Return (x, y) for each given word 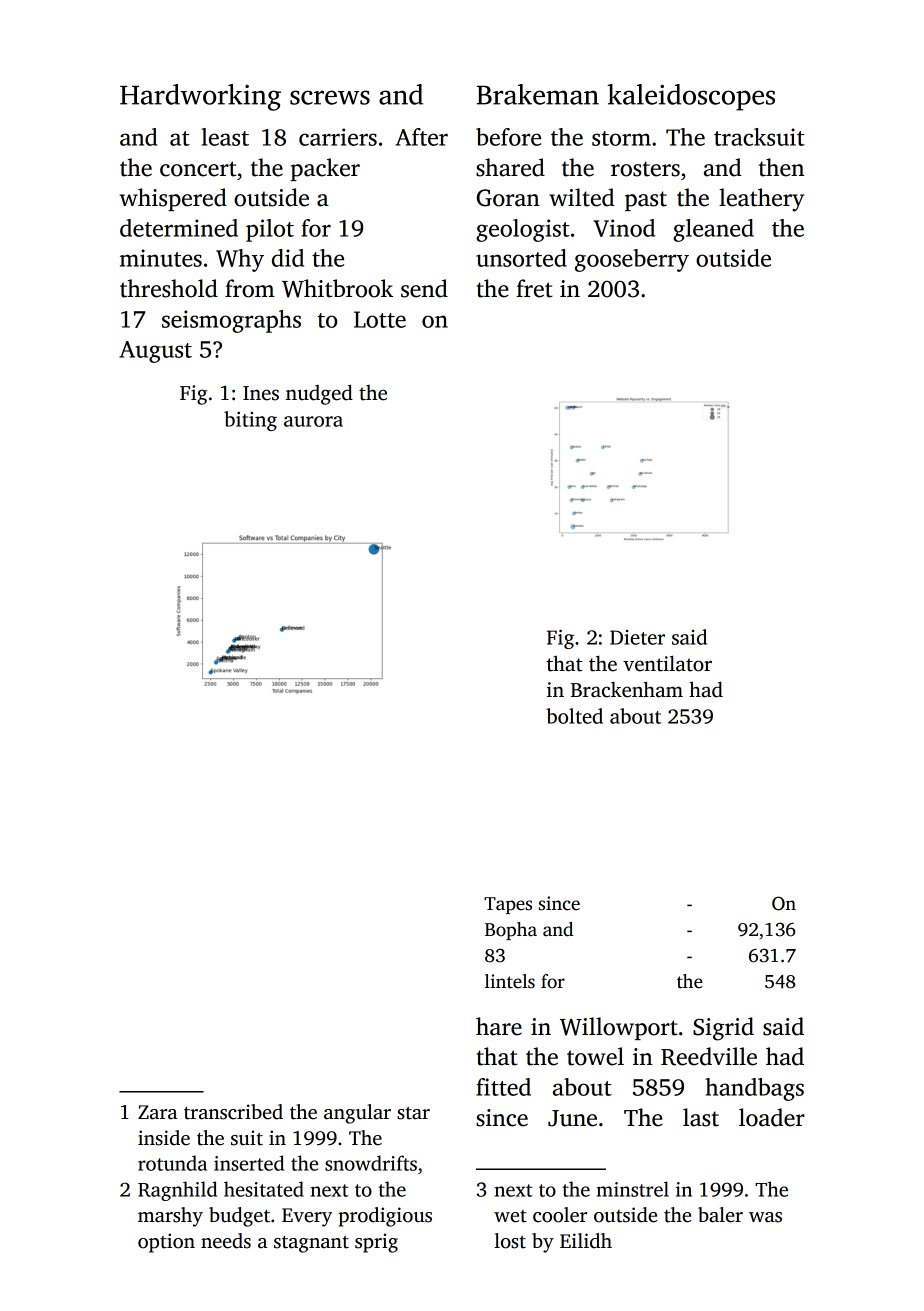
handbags (754, 1089)
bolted (574, 716)
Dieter (637, 637)
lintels (510, 981)
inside (164, 1138)
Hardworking (200, 97)
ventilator (667, 663)
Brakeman (538, 94)
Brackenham (627, 689)
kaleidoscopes (691, 97)
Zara (157, 1112)
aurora (313, 421)
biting (250, 421)
